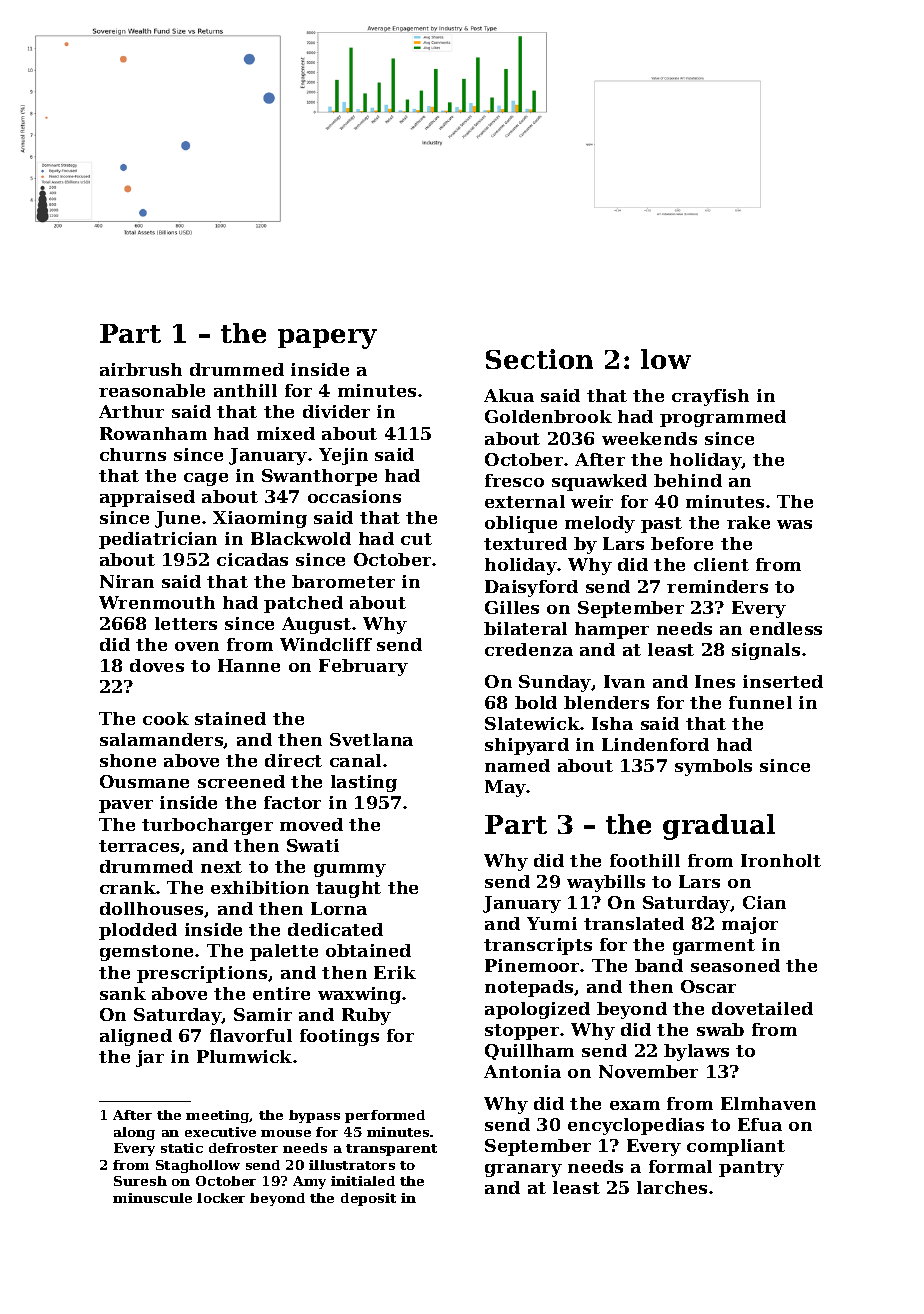 This document has height=1314, width=924. What do you see at coordinates (218, 1116) in the document?
I see `meeting` at bounding box center [218, 1116].
